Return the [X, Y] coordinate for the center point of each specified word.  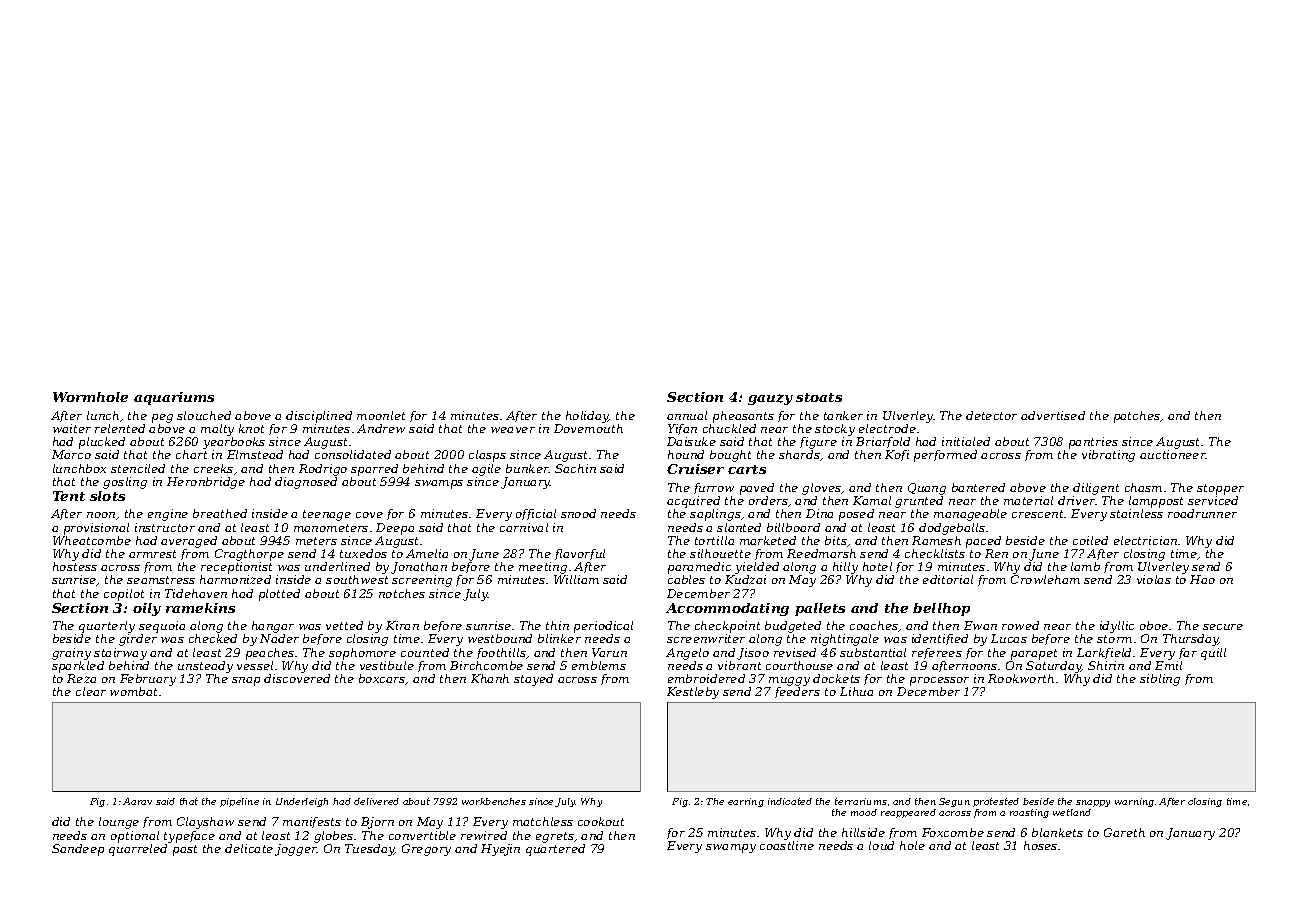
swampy [731, 848]
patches [1137, 417]
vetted [344, 625]
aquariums [174, 398]
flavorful [580, 554]
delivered [376, 801]
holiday [587, 417]
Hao [1202, 579]
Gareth [1124, 832]
